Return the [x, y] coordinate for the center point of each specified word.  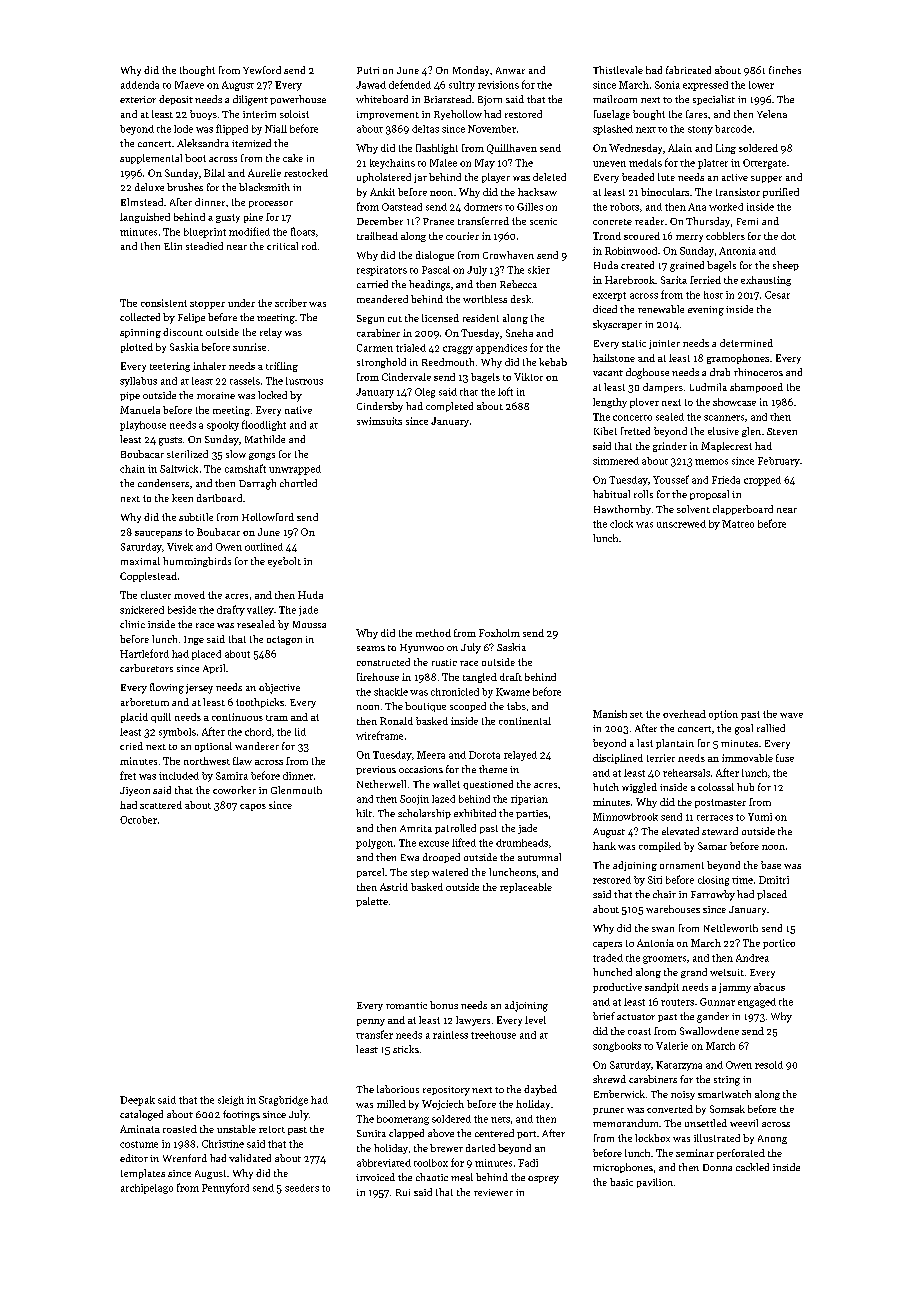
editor [134, 1158]
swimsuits [379, 421]
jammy [735, 988]
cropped [762, 481]
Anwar [510, 70]
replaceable [526, 888]
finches [785, 70]
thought [197, 71]
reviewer [493, 1192]
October [138, 820]
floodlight [264, 425]
